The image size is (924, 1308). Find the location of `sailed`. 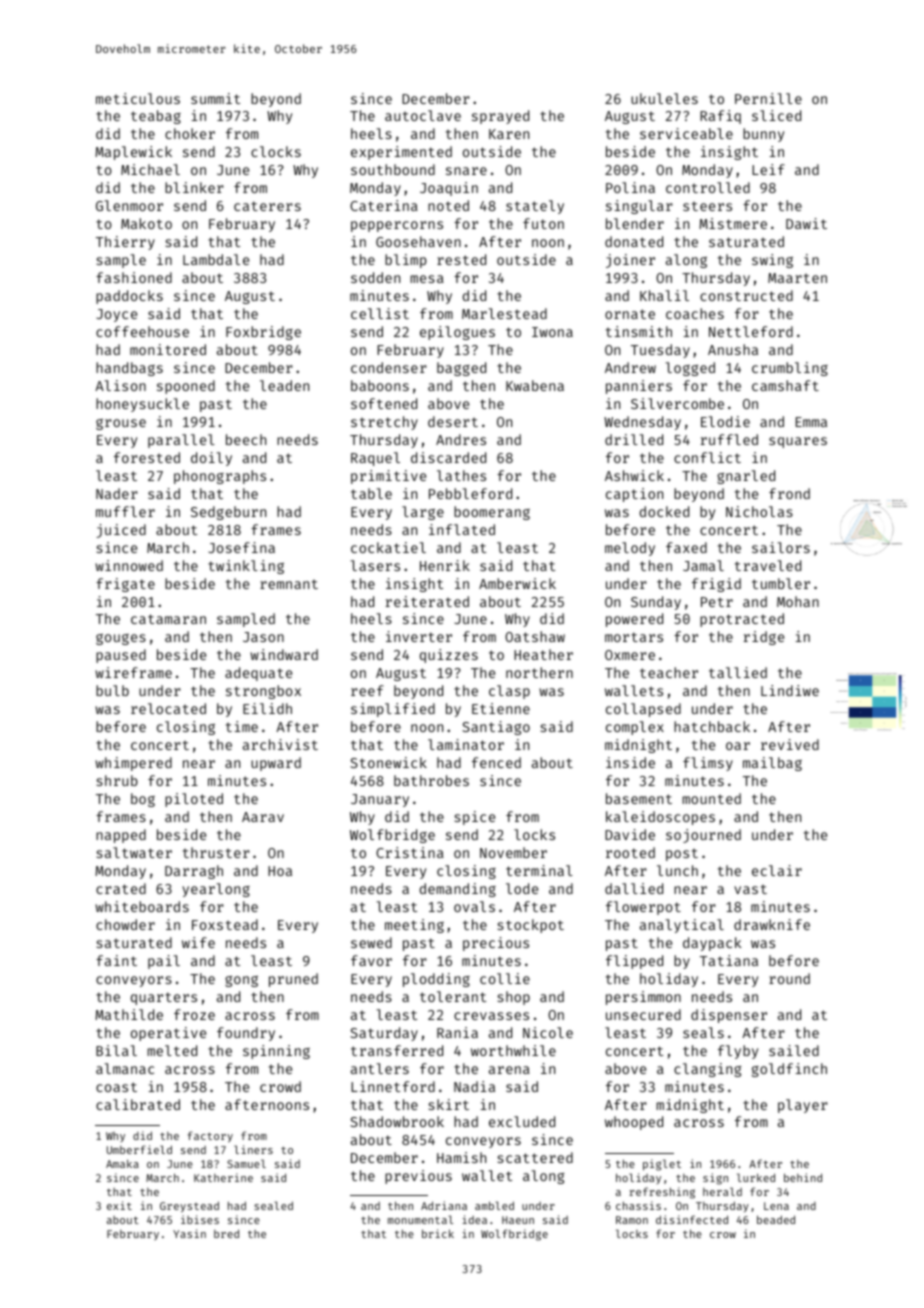

sailed is located at coordinates (794, 1050).
